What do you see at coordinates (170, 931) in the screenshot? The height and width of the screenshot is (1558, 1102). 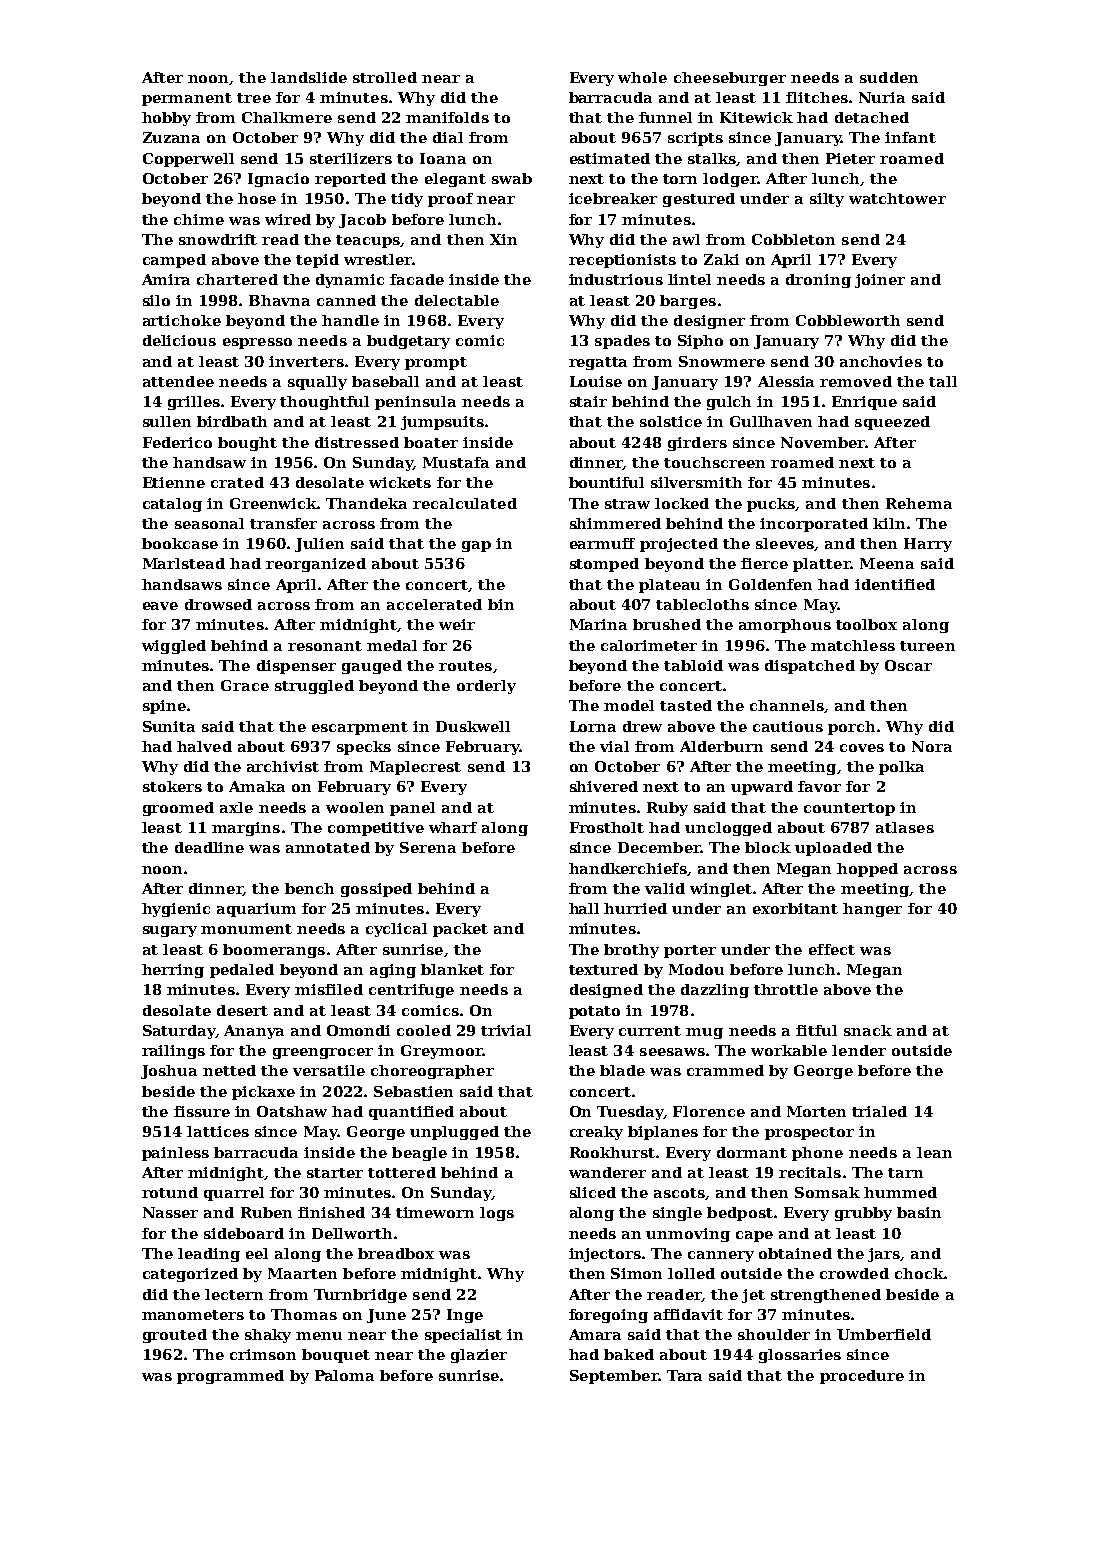 I see `sugary` at bounding box center [170, 931].
